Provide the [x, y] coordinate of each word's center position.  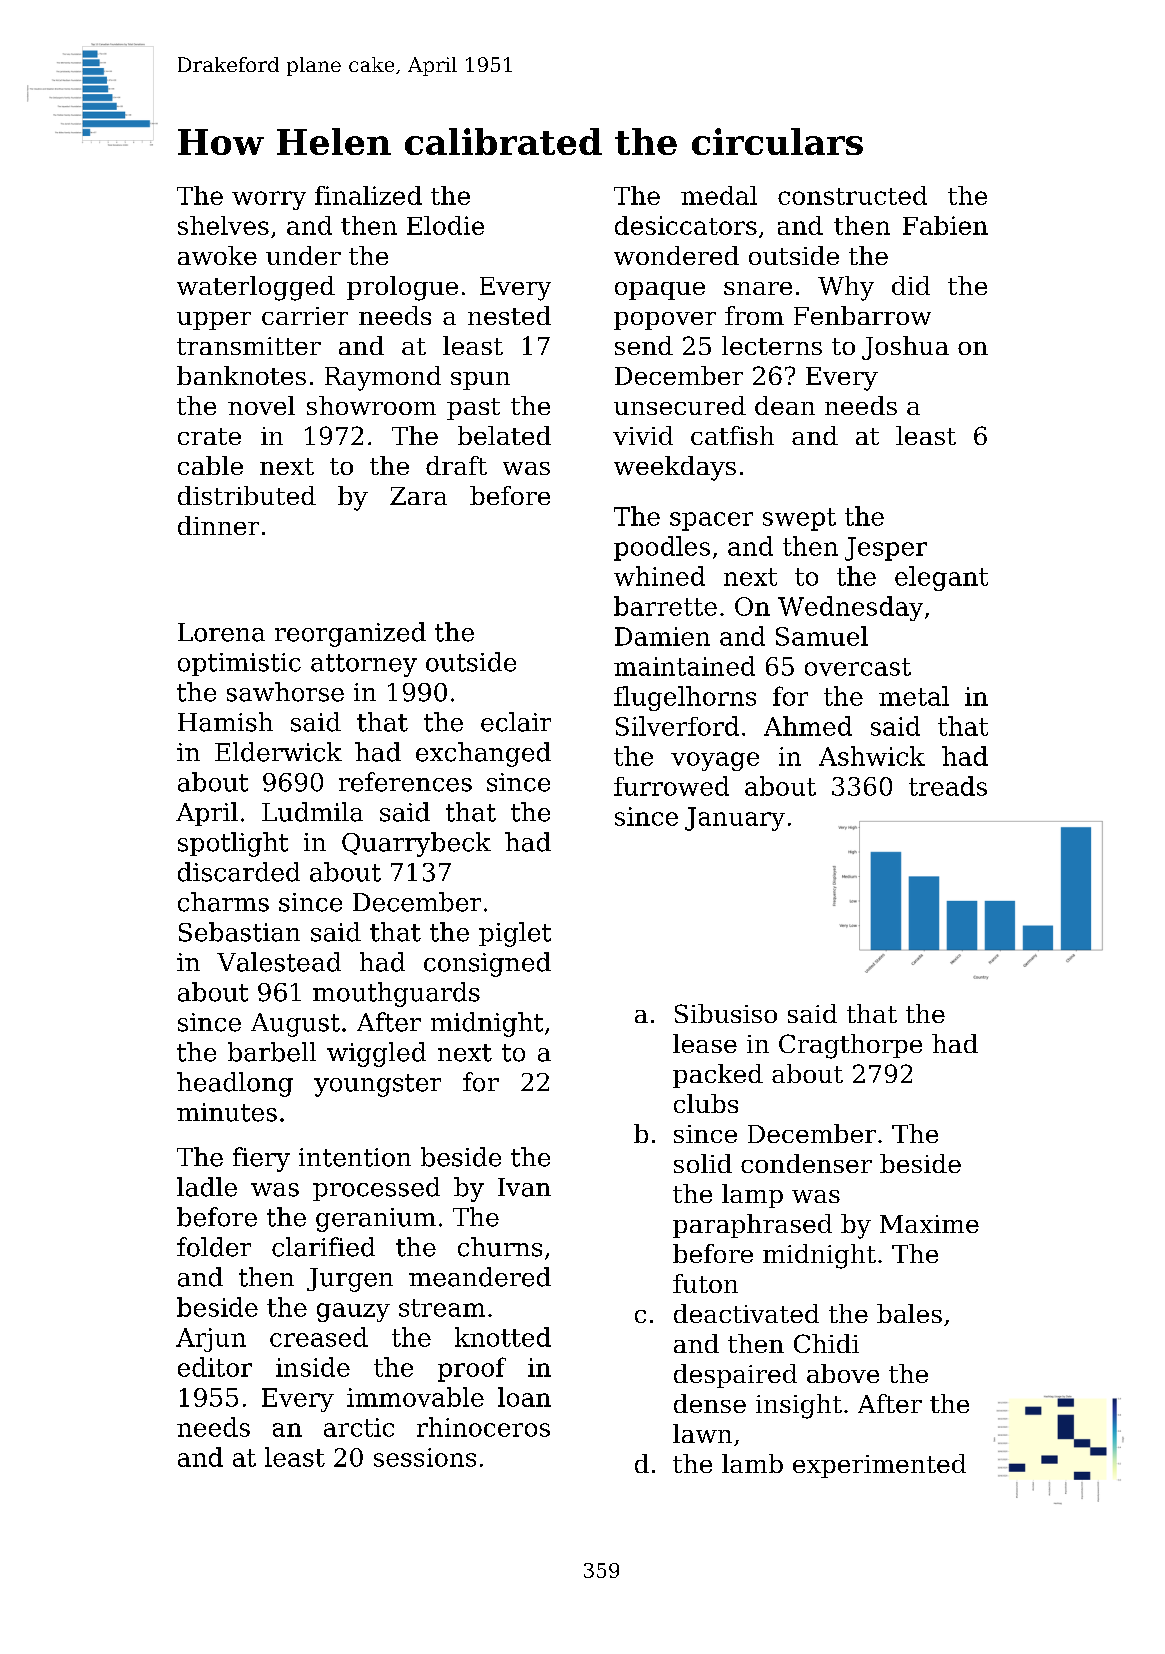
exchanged [483, 754]
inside [313, 1367]
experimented [879, 1466]
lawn [702, 1433]
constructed [852, 195]
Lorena [221, 632]
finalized [368, 195]
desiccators [686, 225]
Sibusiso [726, 1013]
